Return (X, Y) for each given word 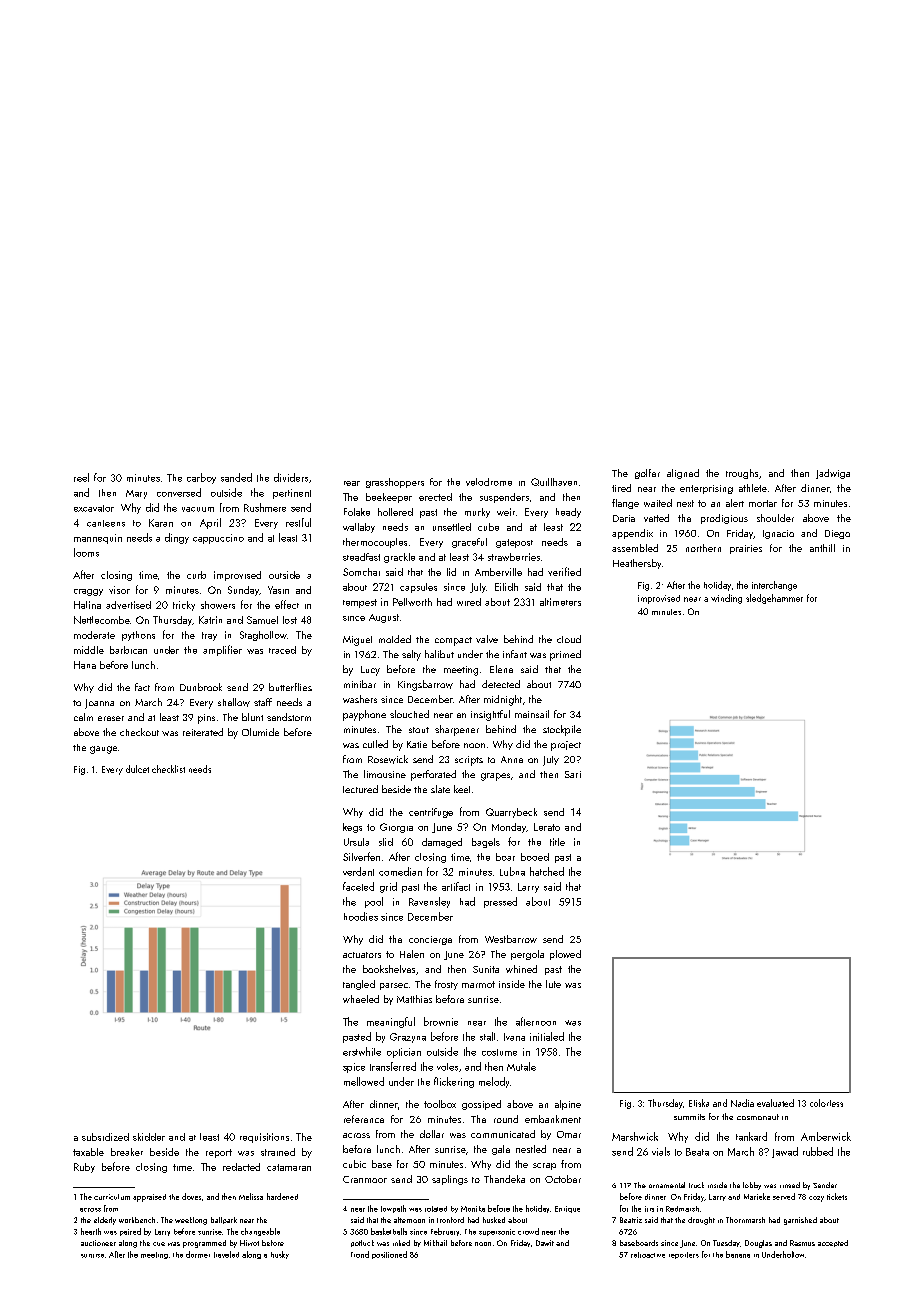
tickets (837, 1196)
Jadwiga (833, 474)
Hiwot (249, 1243)
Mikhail (435, 1243)
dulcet (137, 769)
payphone (364, 715)
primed (565, 655)
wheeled (361, 999)
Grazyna (408, 1038)
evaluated (775, 1103)
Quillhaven (554, 482)
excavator (94, 508)
